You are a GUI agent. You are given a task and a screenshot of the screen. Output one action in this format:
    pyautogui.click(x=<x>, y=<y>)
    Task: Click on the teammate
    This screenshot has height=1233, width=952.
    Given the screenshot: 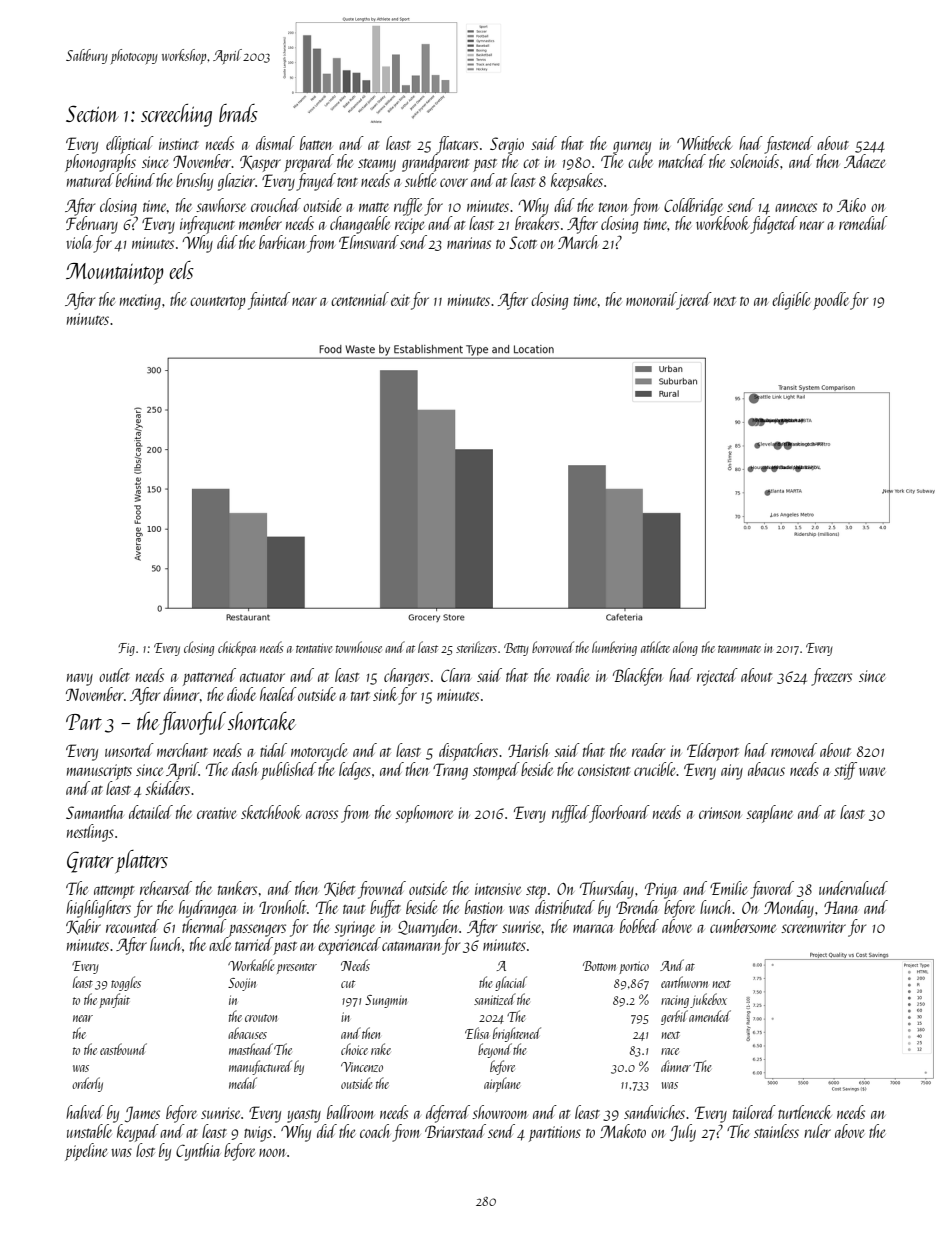 What is the action you would take?
    pyautogui.click(x=739, y=649)
